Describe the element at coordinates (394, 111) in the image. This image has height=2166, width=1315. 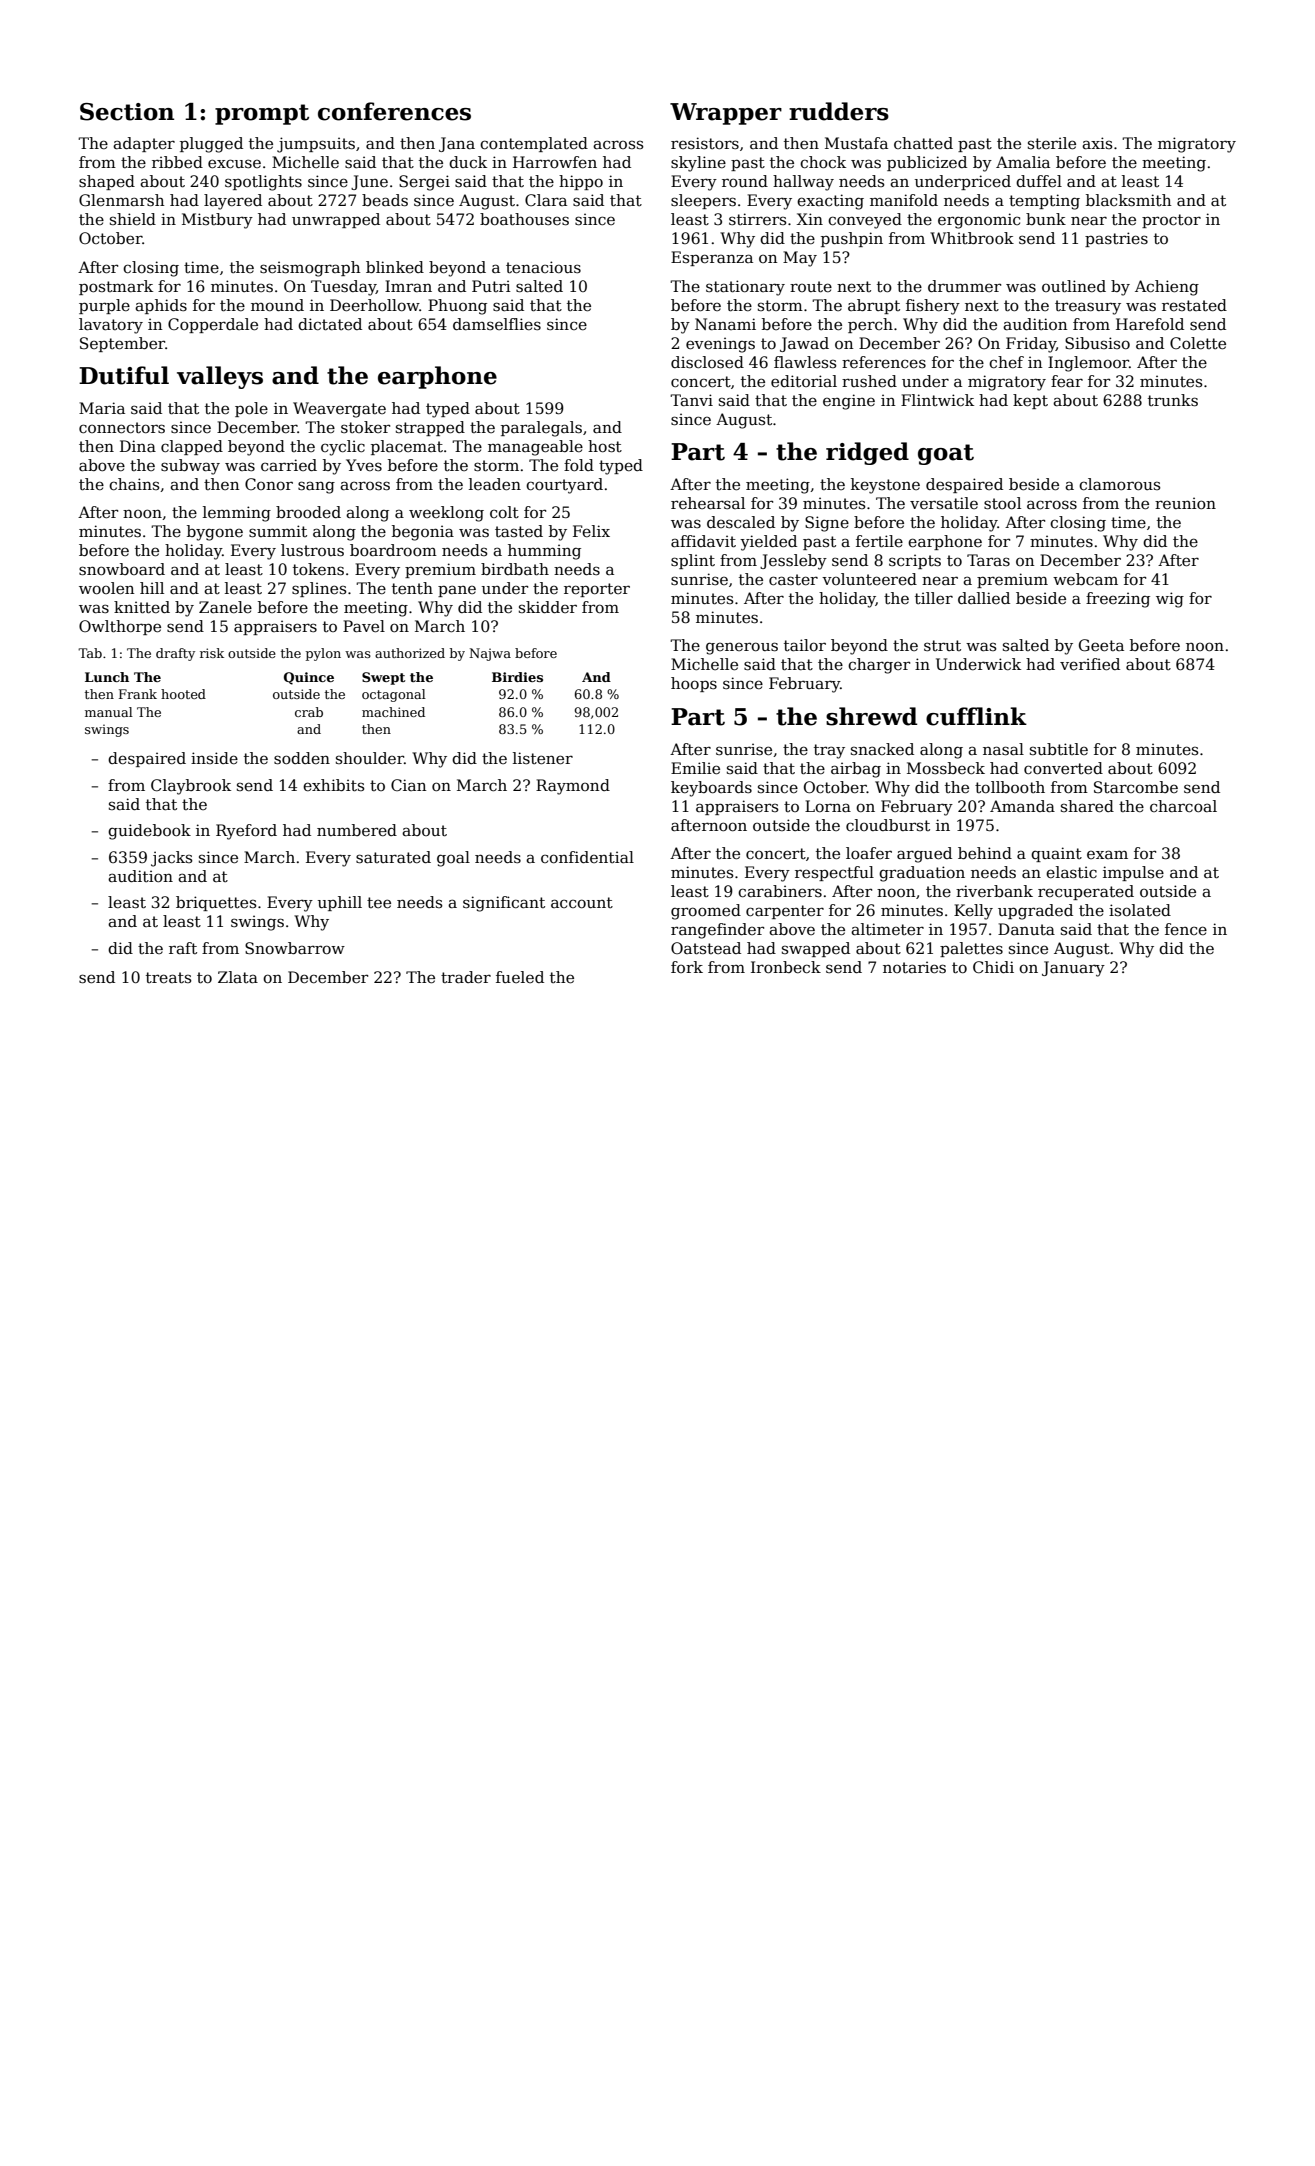
I see `conferences` at that location.
